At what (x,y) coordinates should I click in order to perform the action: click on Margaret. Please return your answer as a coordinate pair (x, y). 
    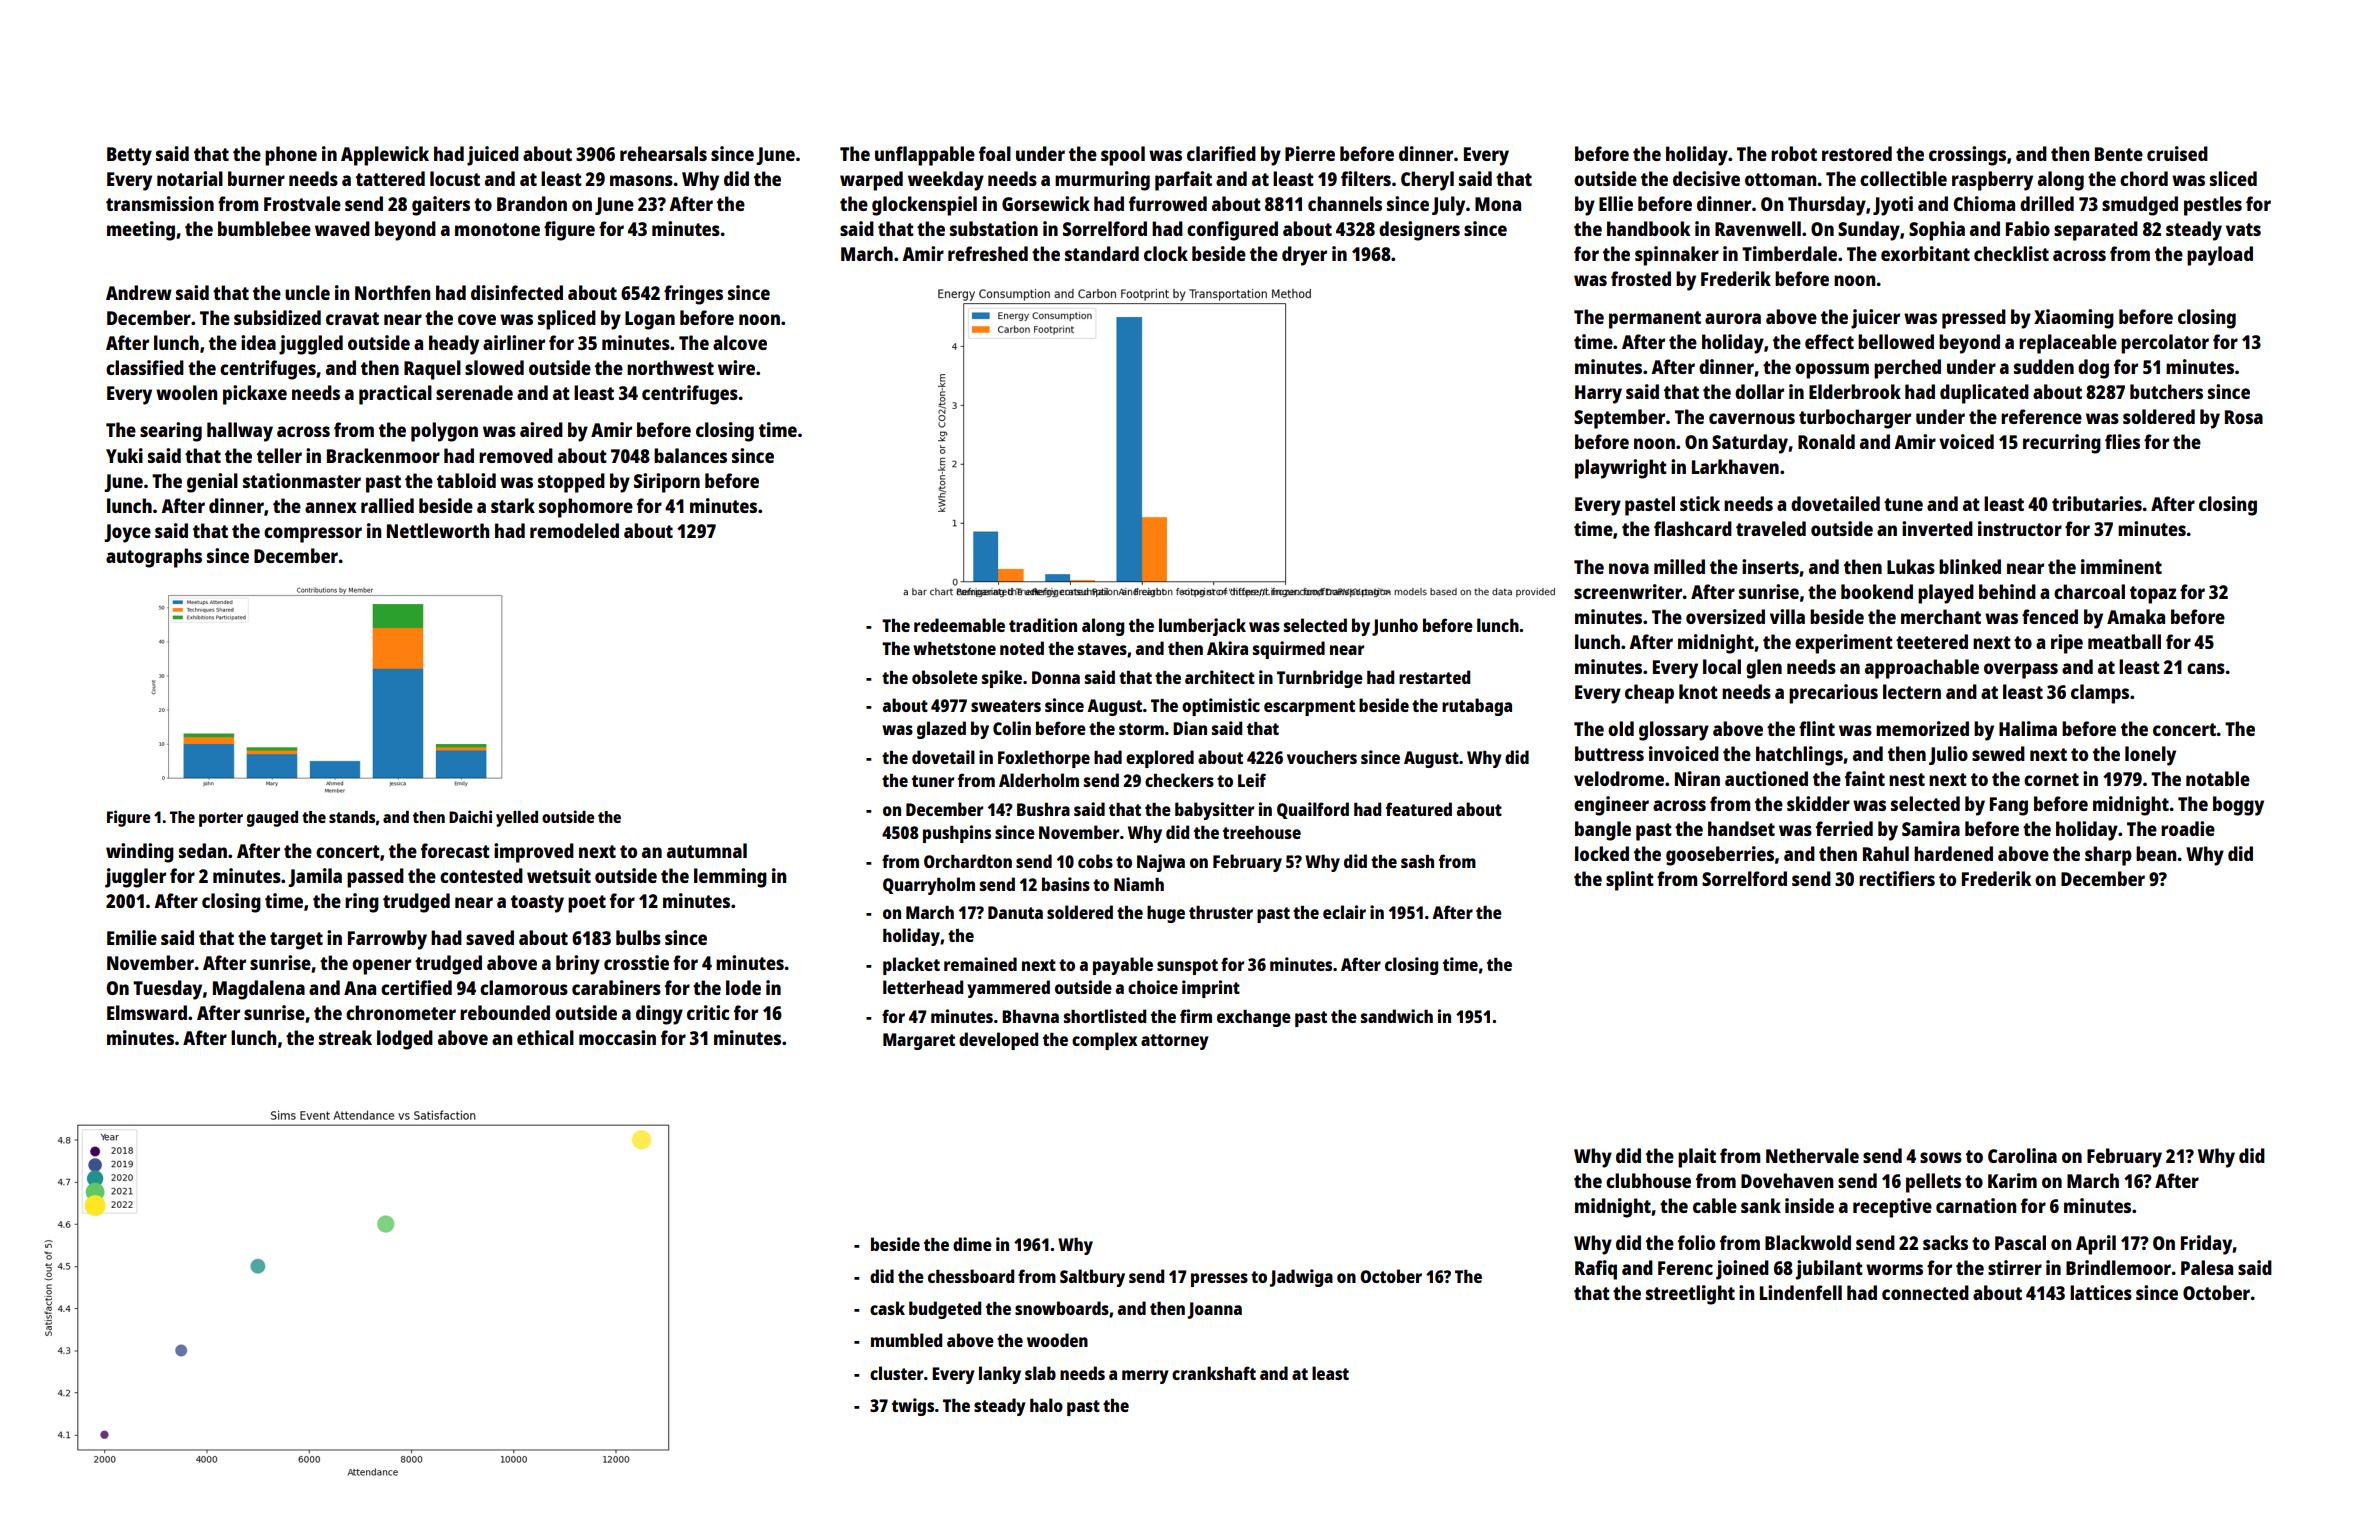
    Looking at the image, I should click on (919, 1041).
